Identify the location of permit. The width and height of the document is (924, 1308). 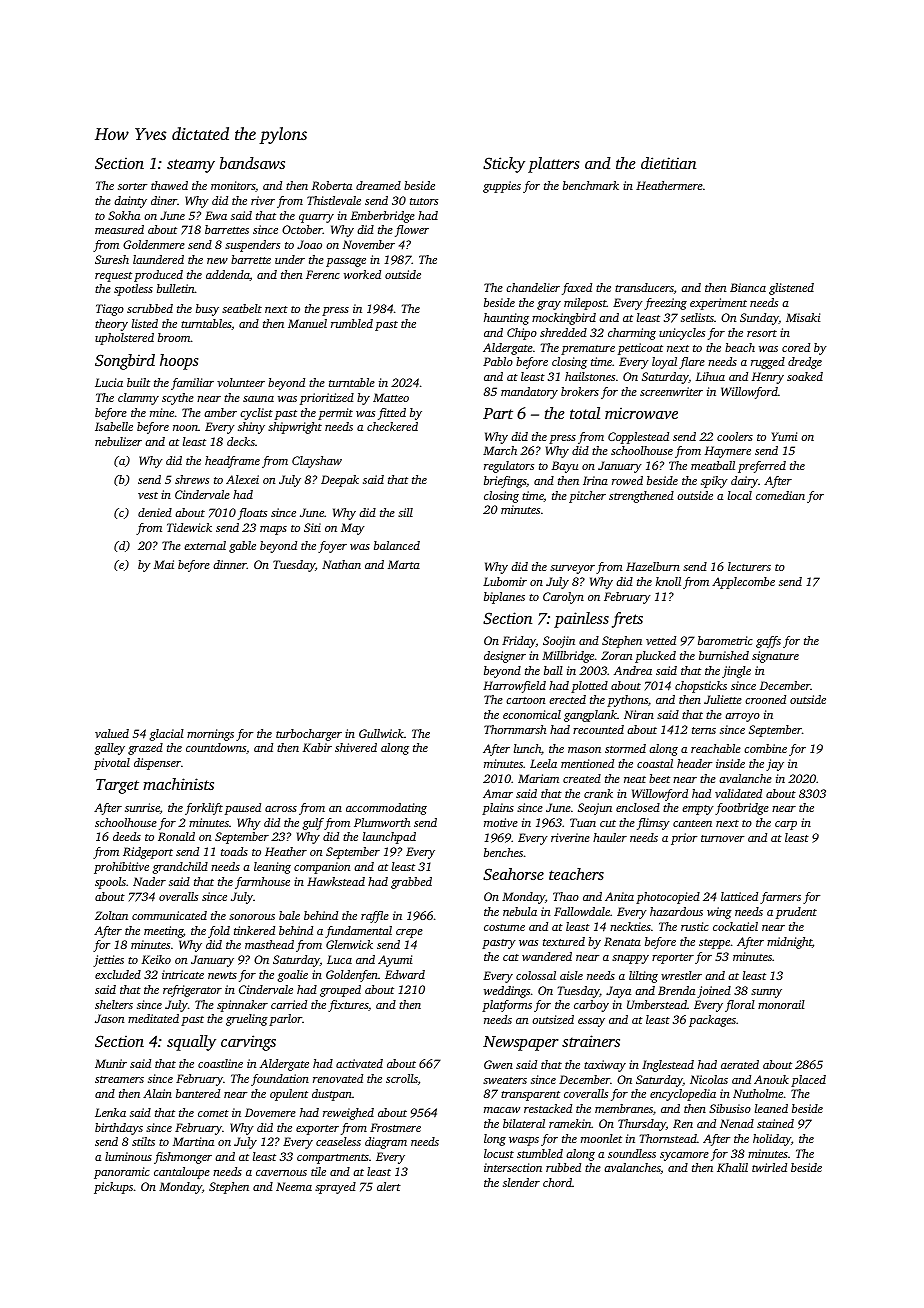
(335, 414).
